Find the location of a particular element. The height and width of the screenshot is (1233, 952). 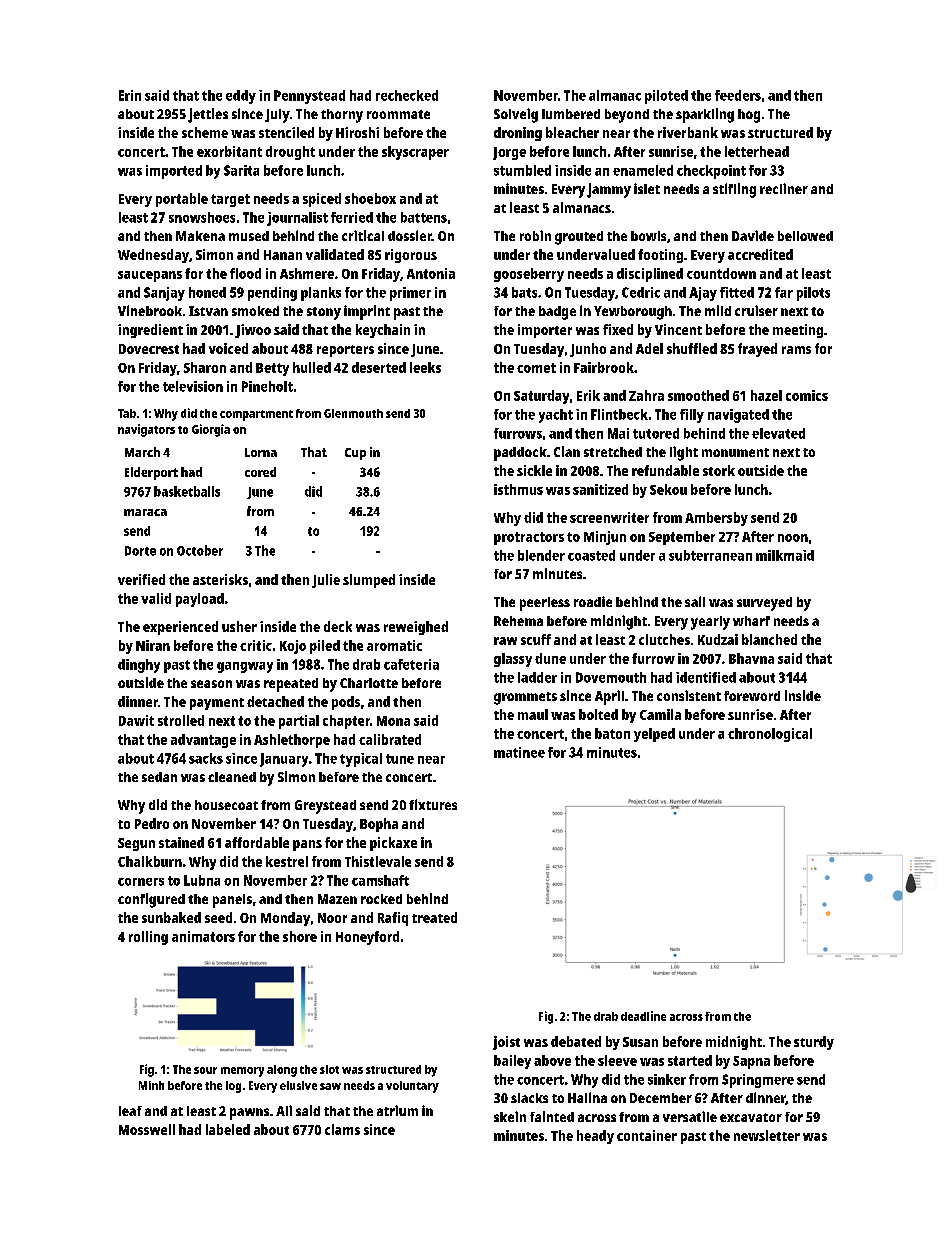

blanched is located at coordinates (769, 639).
